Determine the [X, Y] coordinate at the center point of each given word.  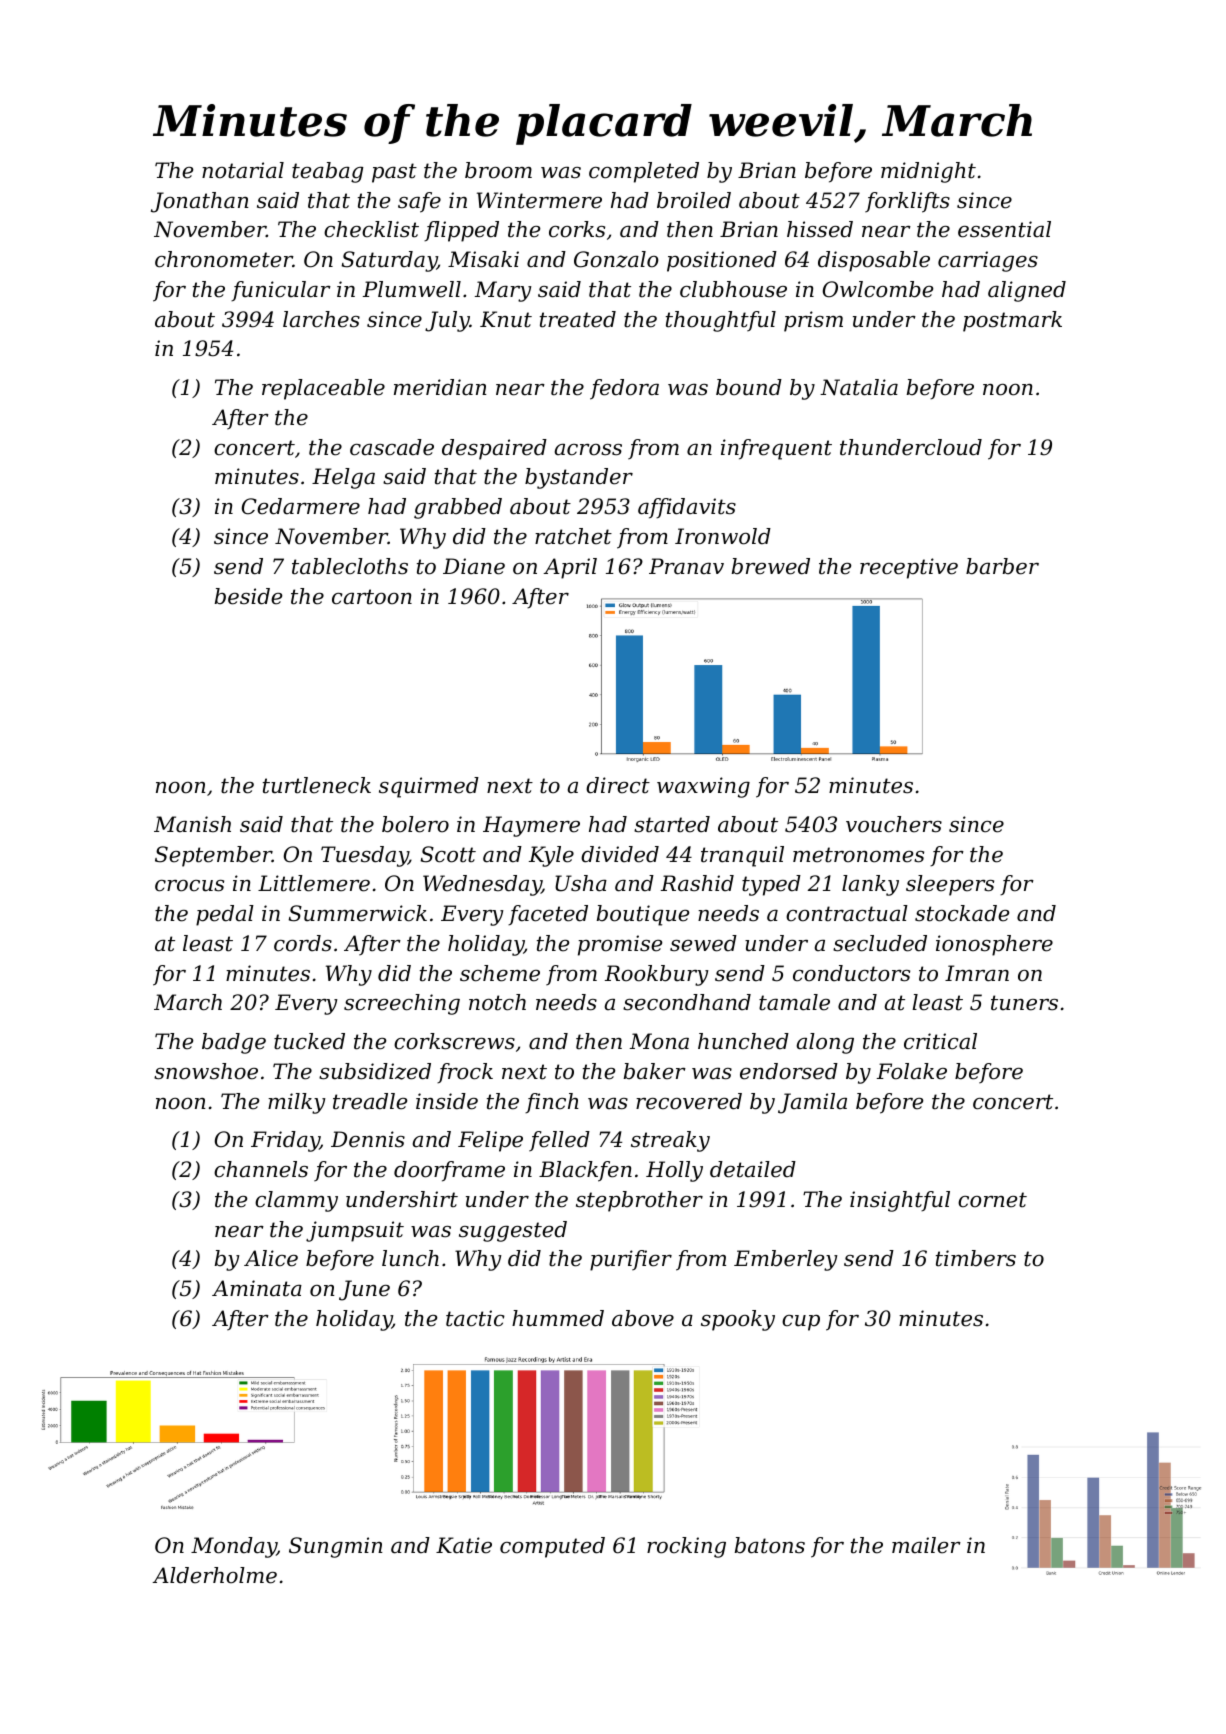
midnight [928, 172]
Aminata [257, 1288]
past [394, 173]
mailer [926, 1545]
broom [498, 170]
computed [552, 1547]
